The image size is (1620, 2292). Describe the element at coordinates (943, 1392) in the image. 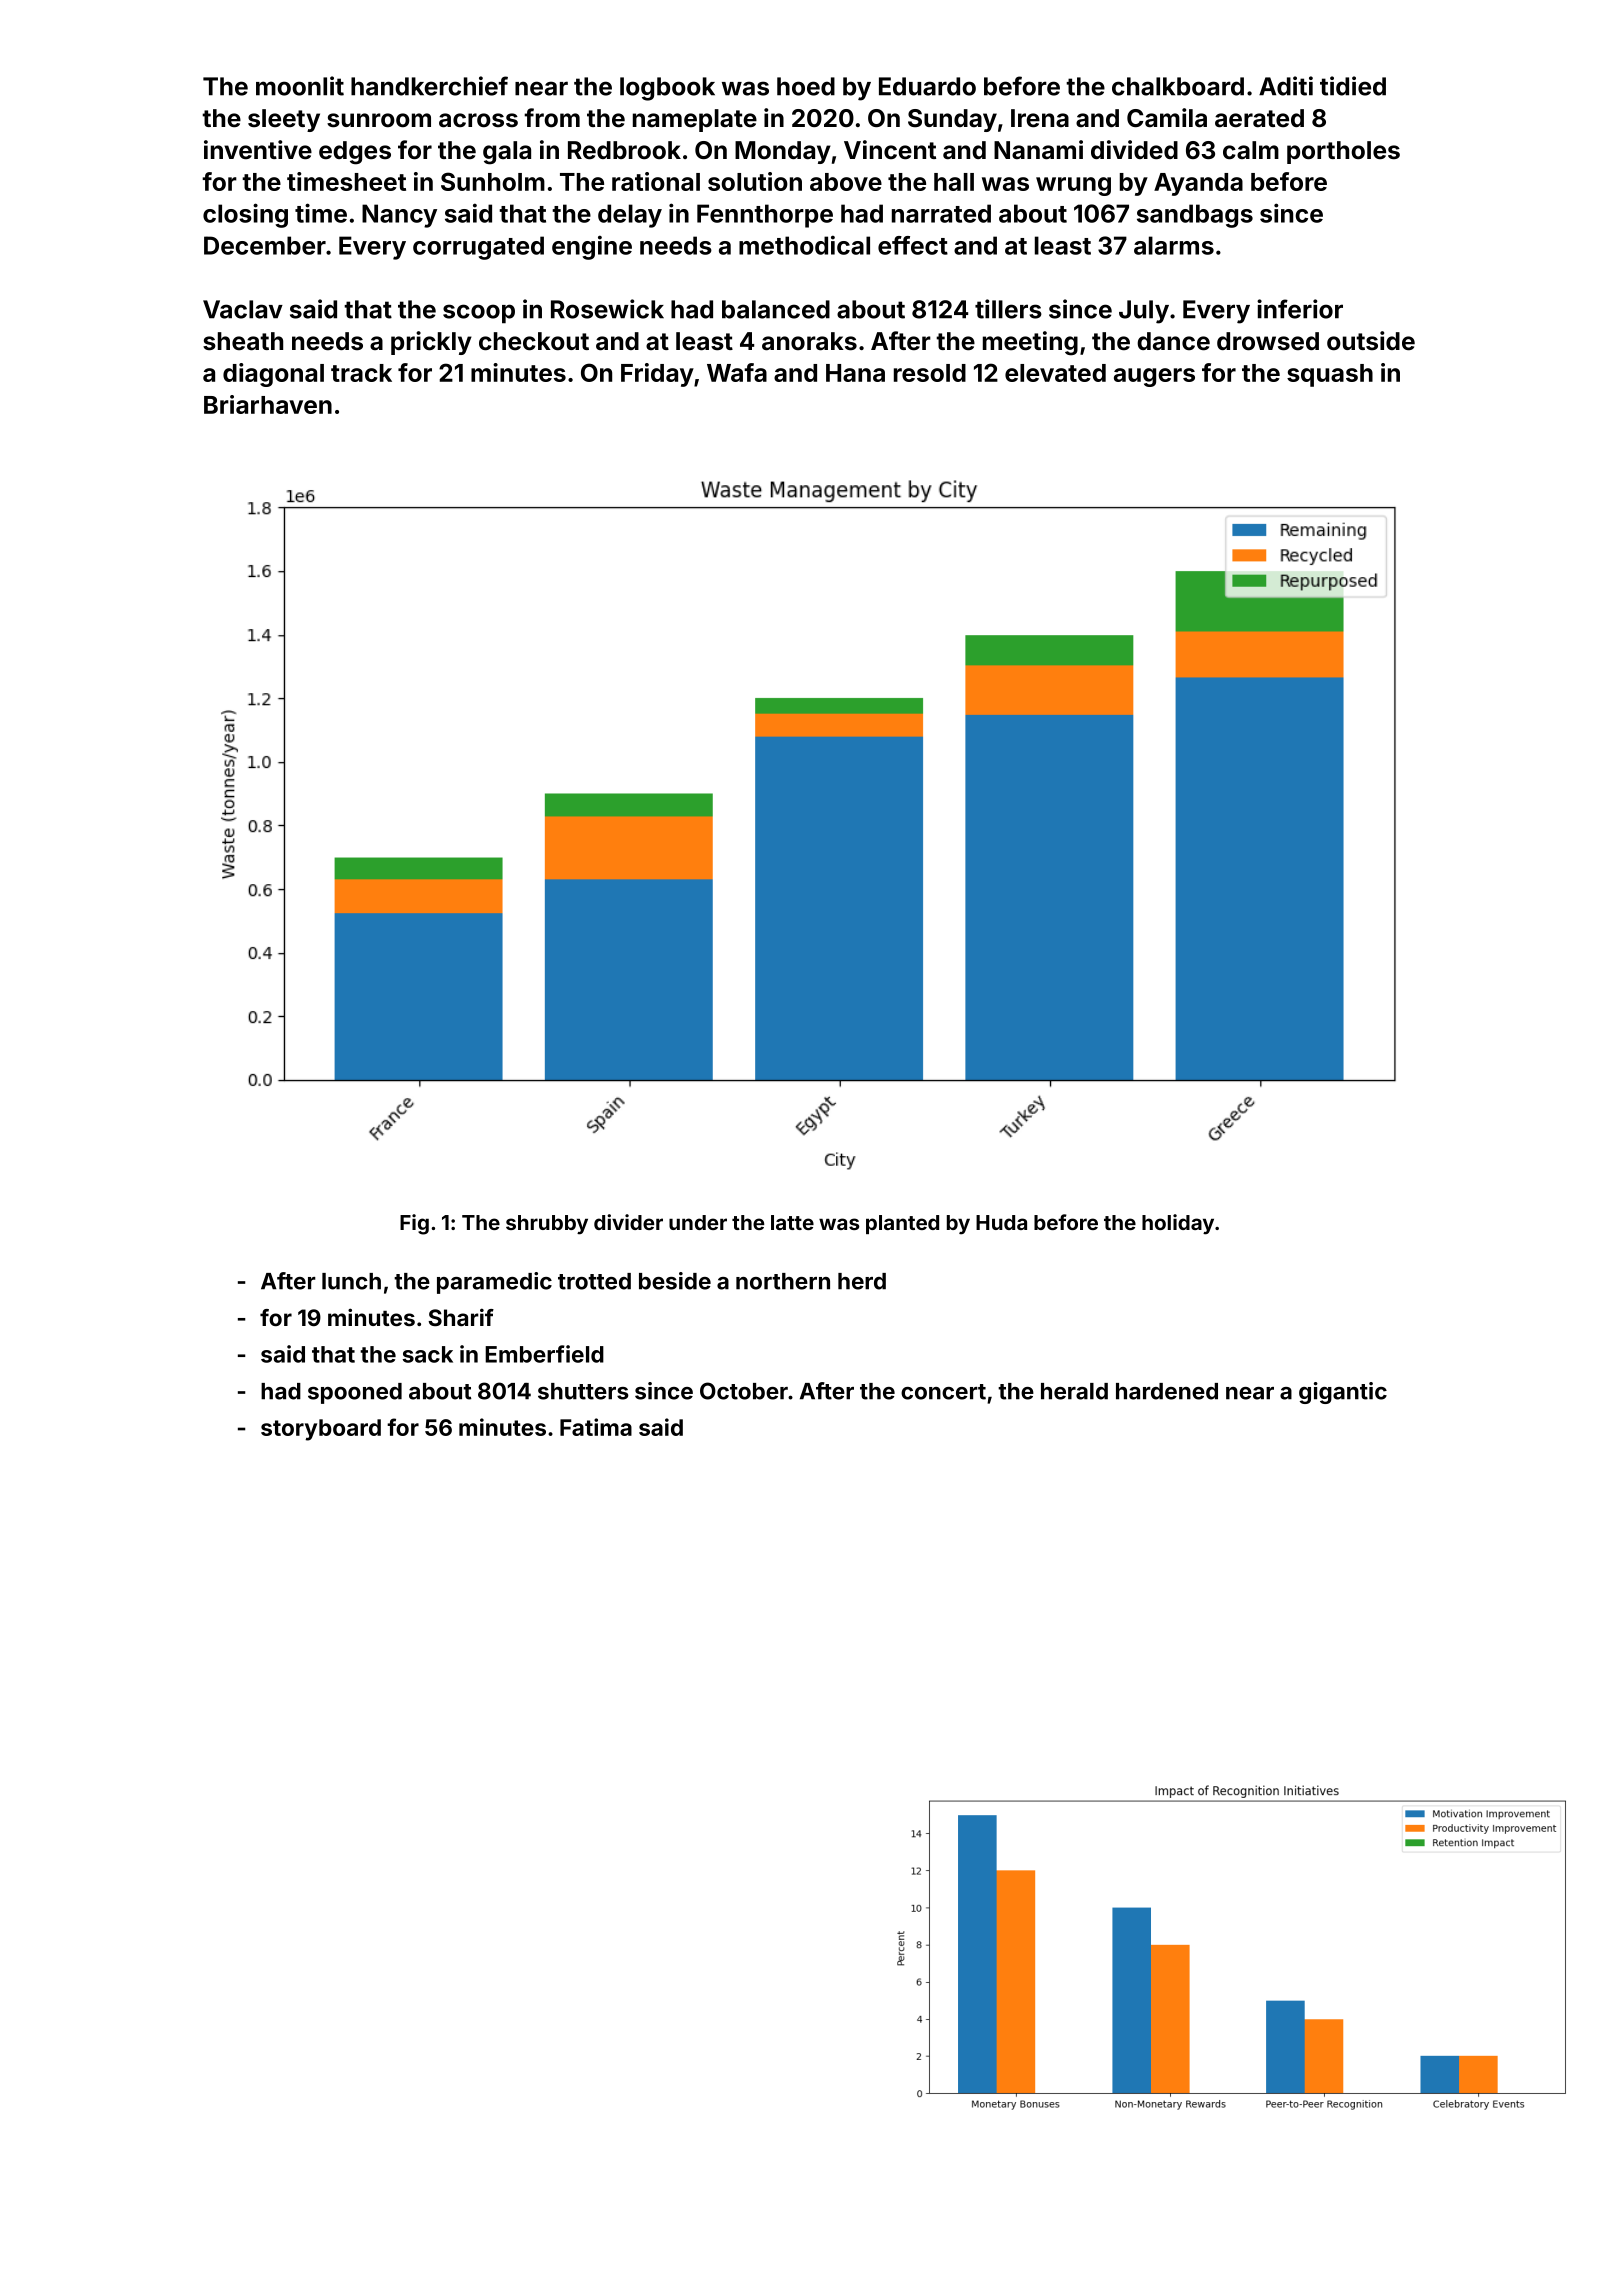

I see `concert` at that location.
